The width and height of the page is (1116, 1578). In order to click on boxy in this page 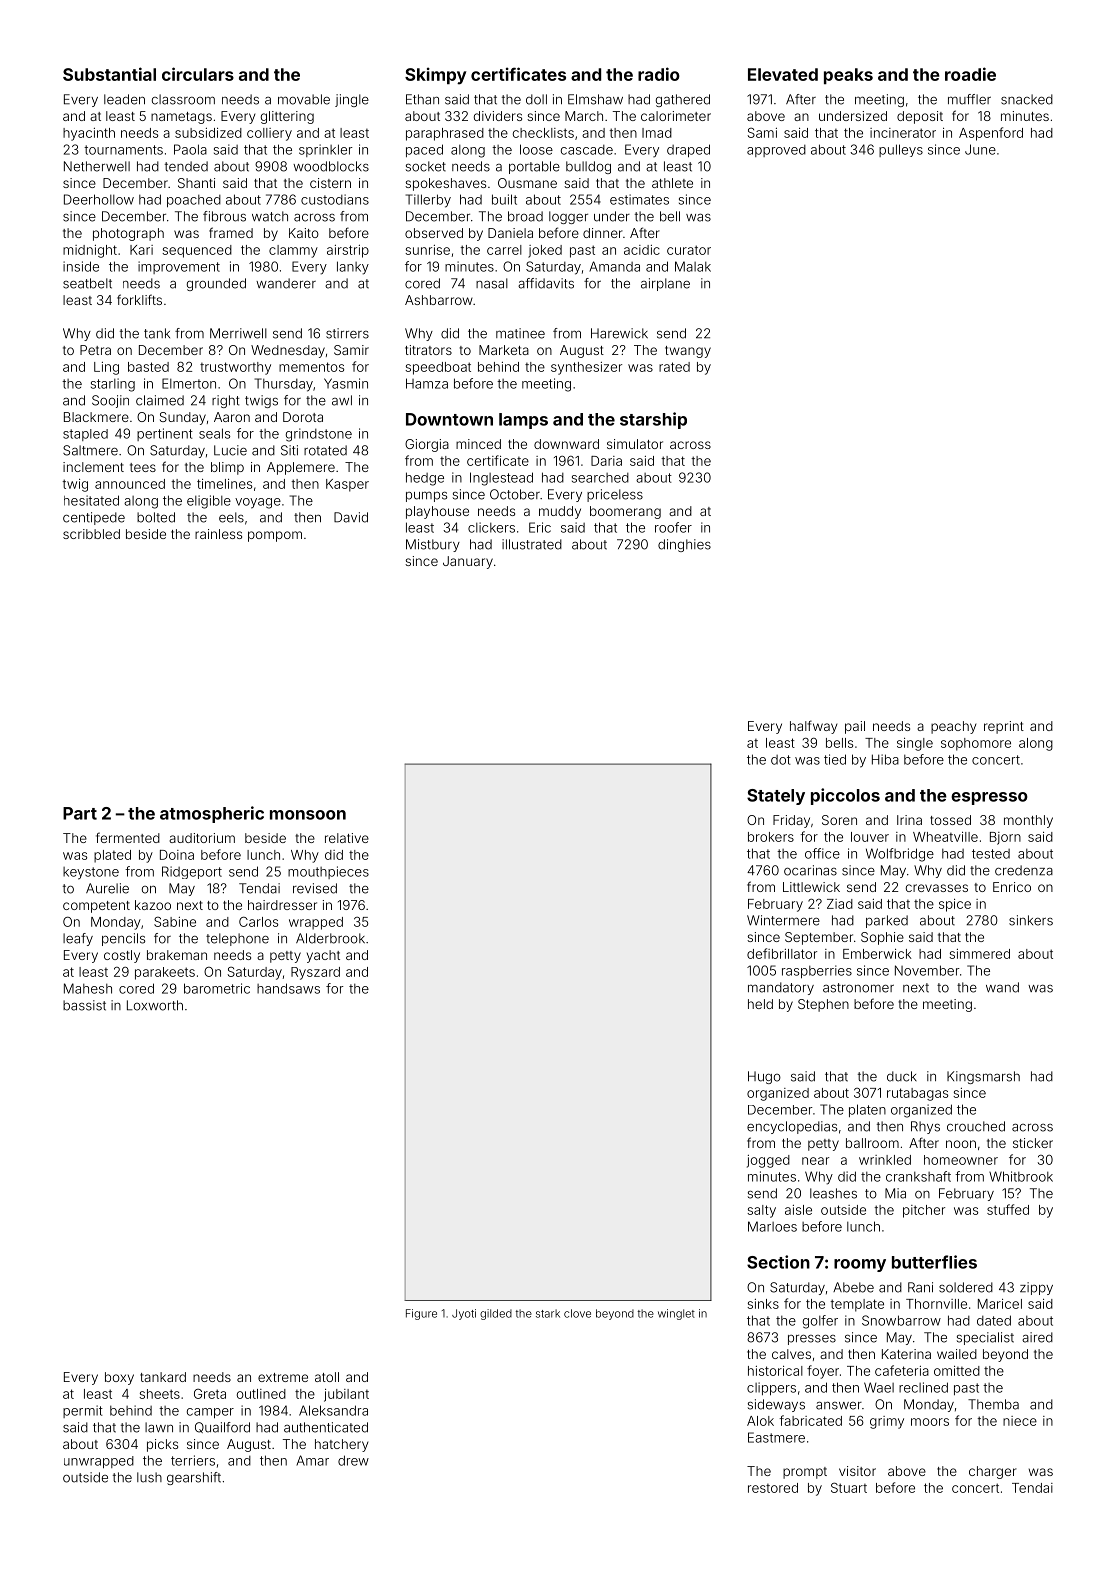, I will do `click(119, 1378)`.
